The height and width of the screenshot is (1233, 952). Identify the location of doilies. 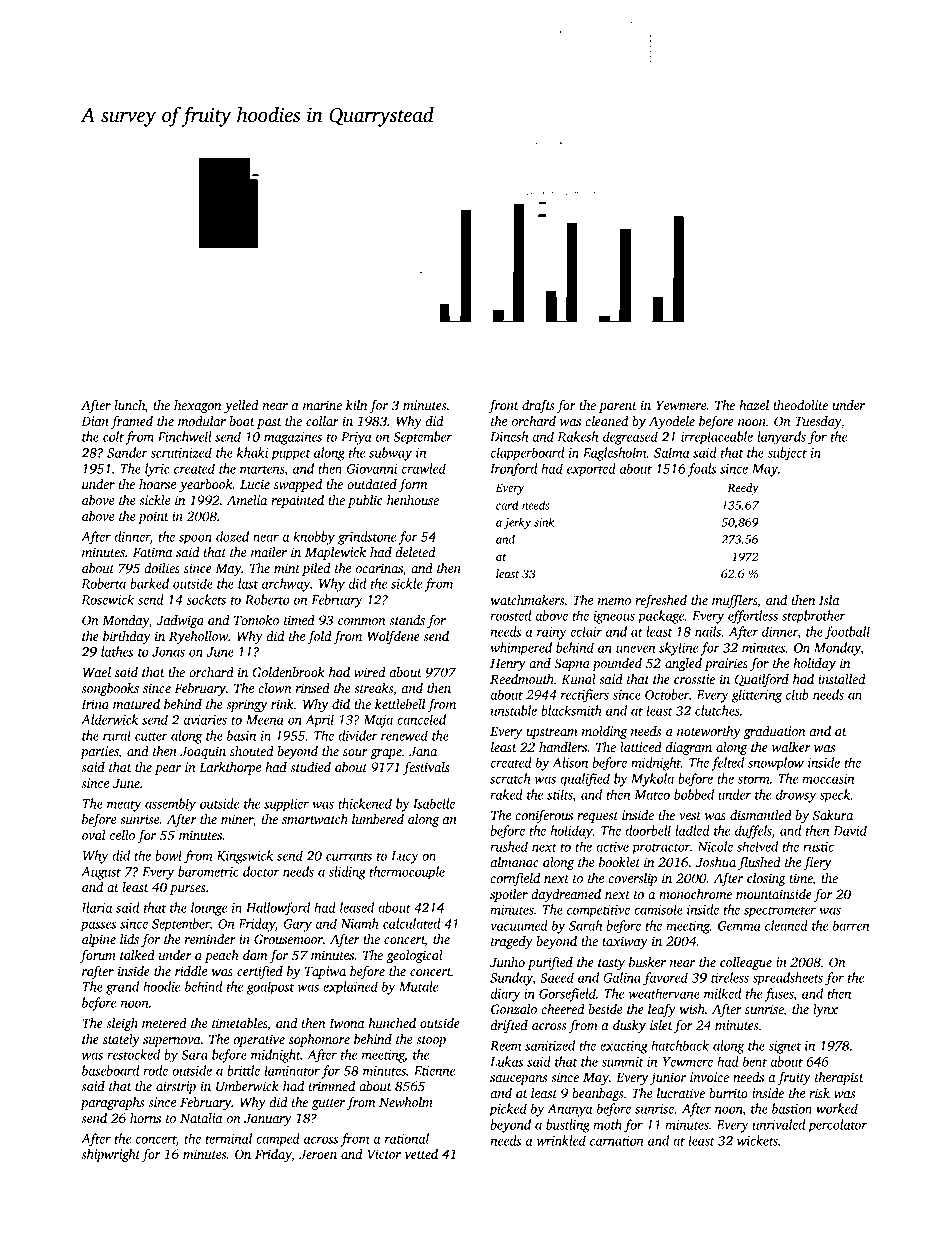
(162, 568).
